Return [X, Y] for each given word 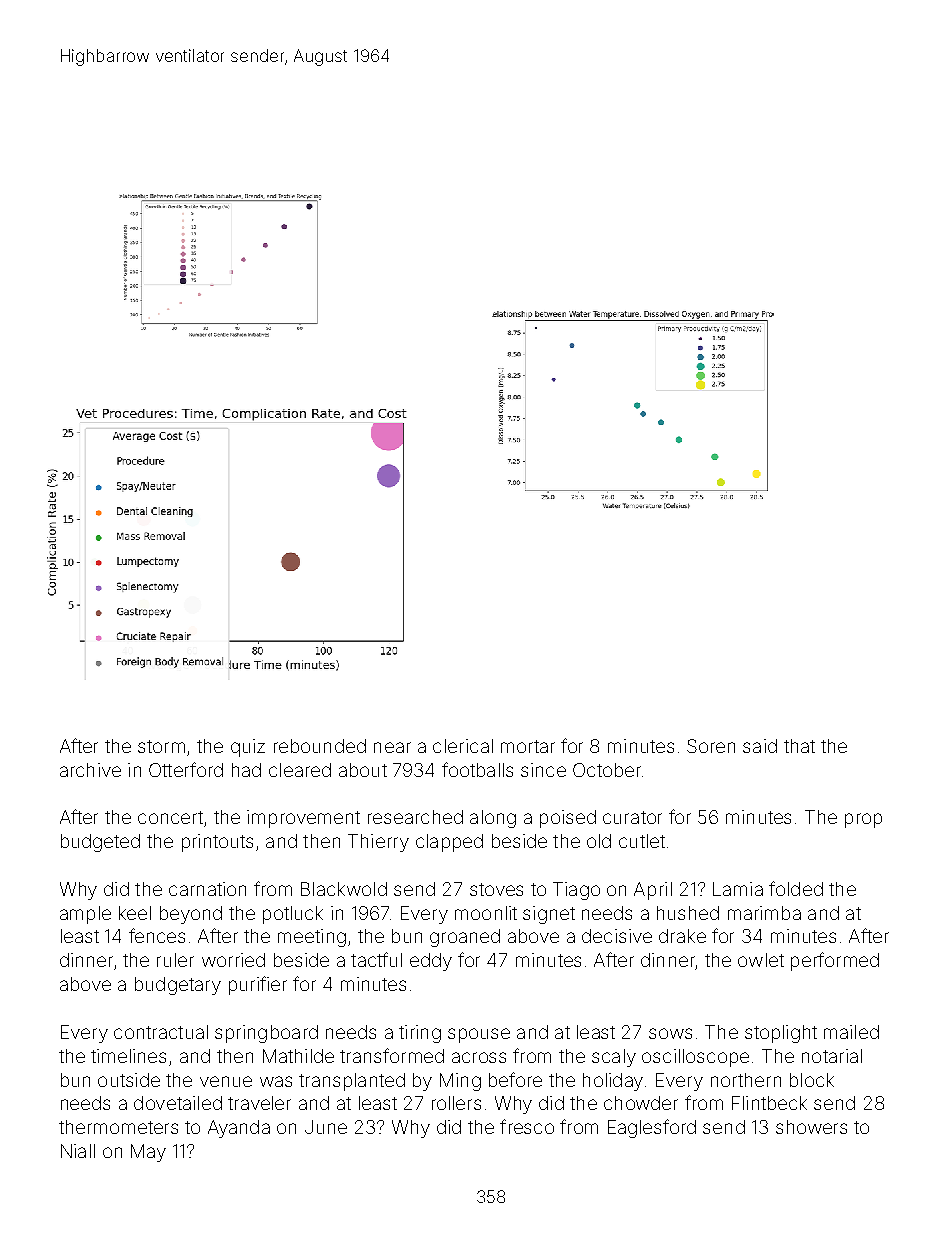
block [812, 1080]
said [760, 746]
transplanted [352, 1082]
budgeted [100, 843]
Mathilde [298, 1056]
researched [415, 817]
